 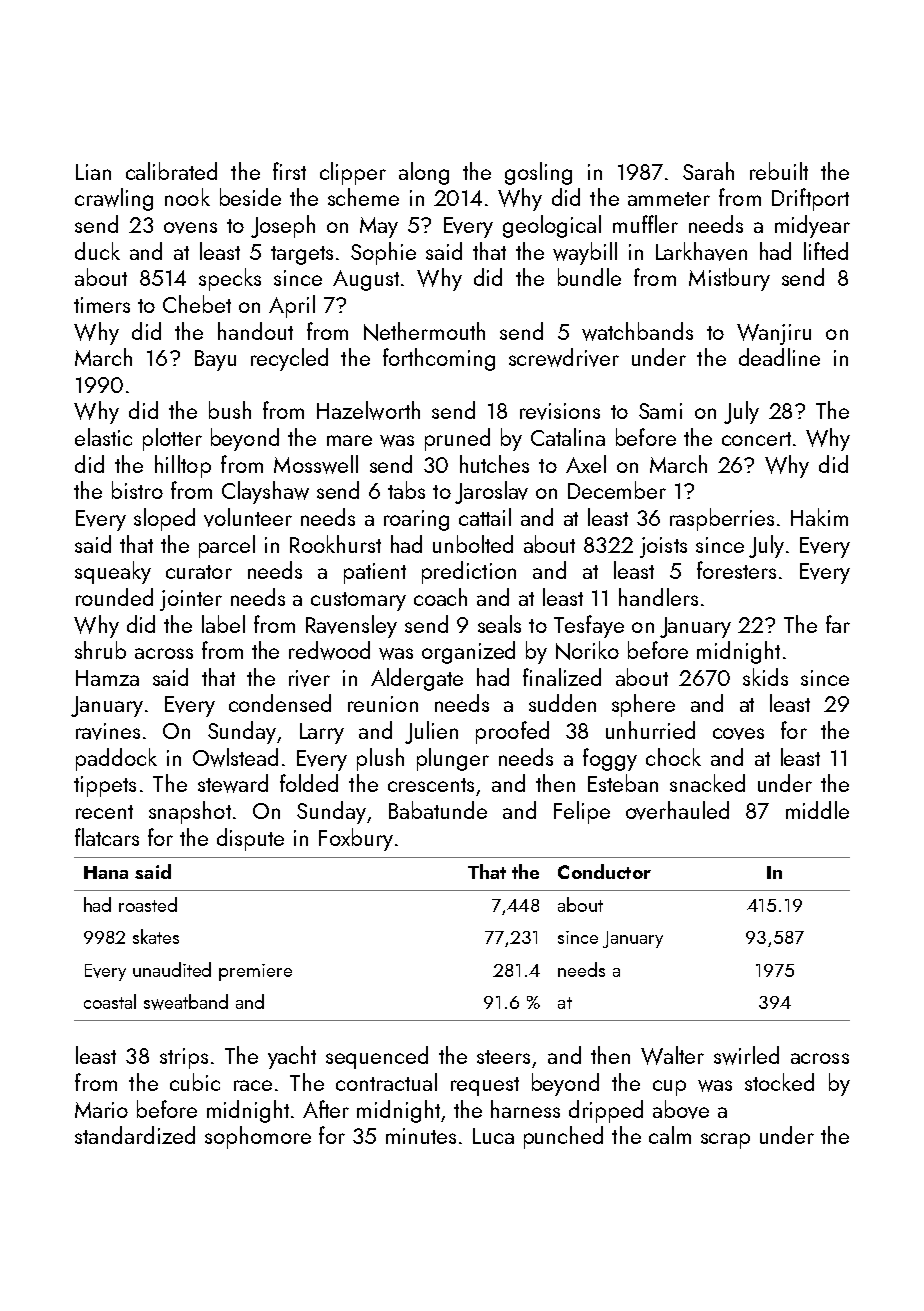 I want to click on squeaky, so click(x=113, y=572).
